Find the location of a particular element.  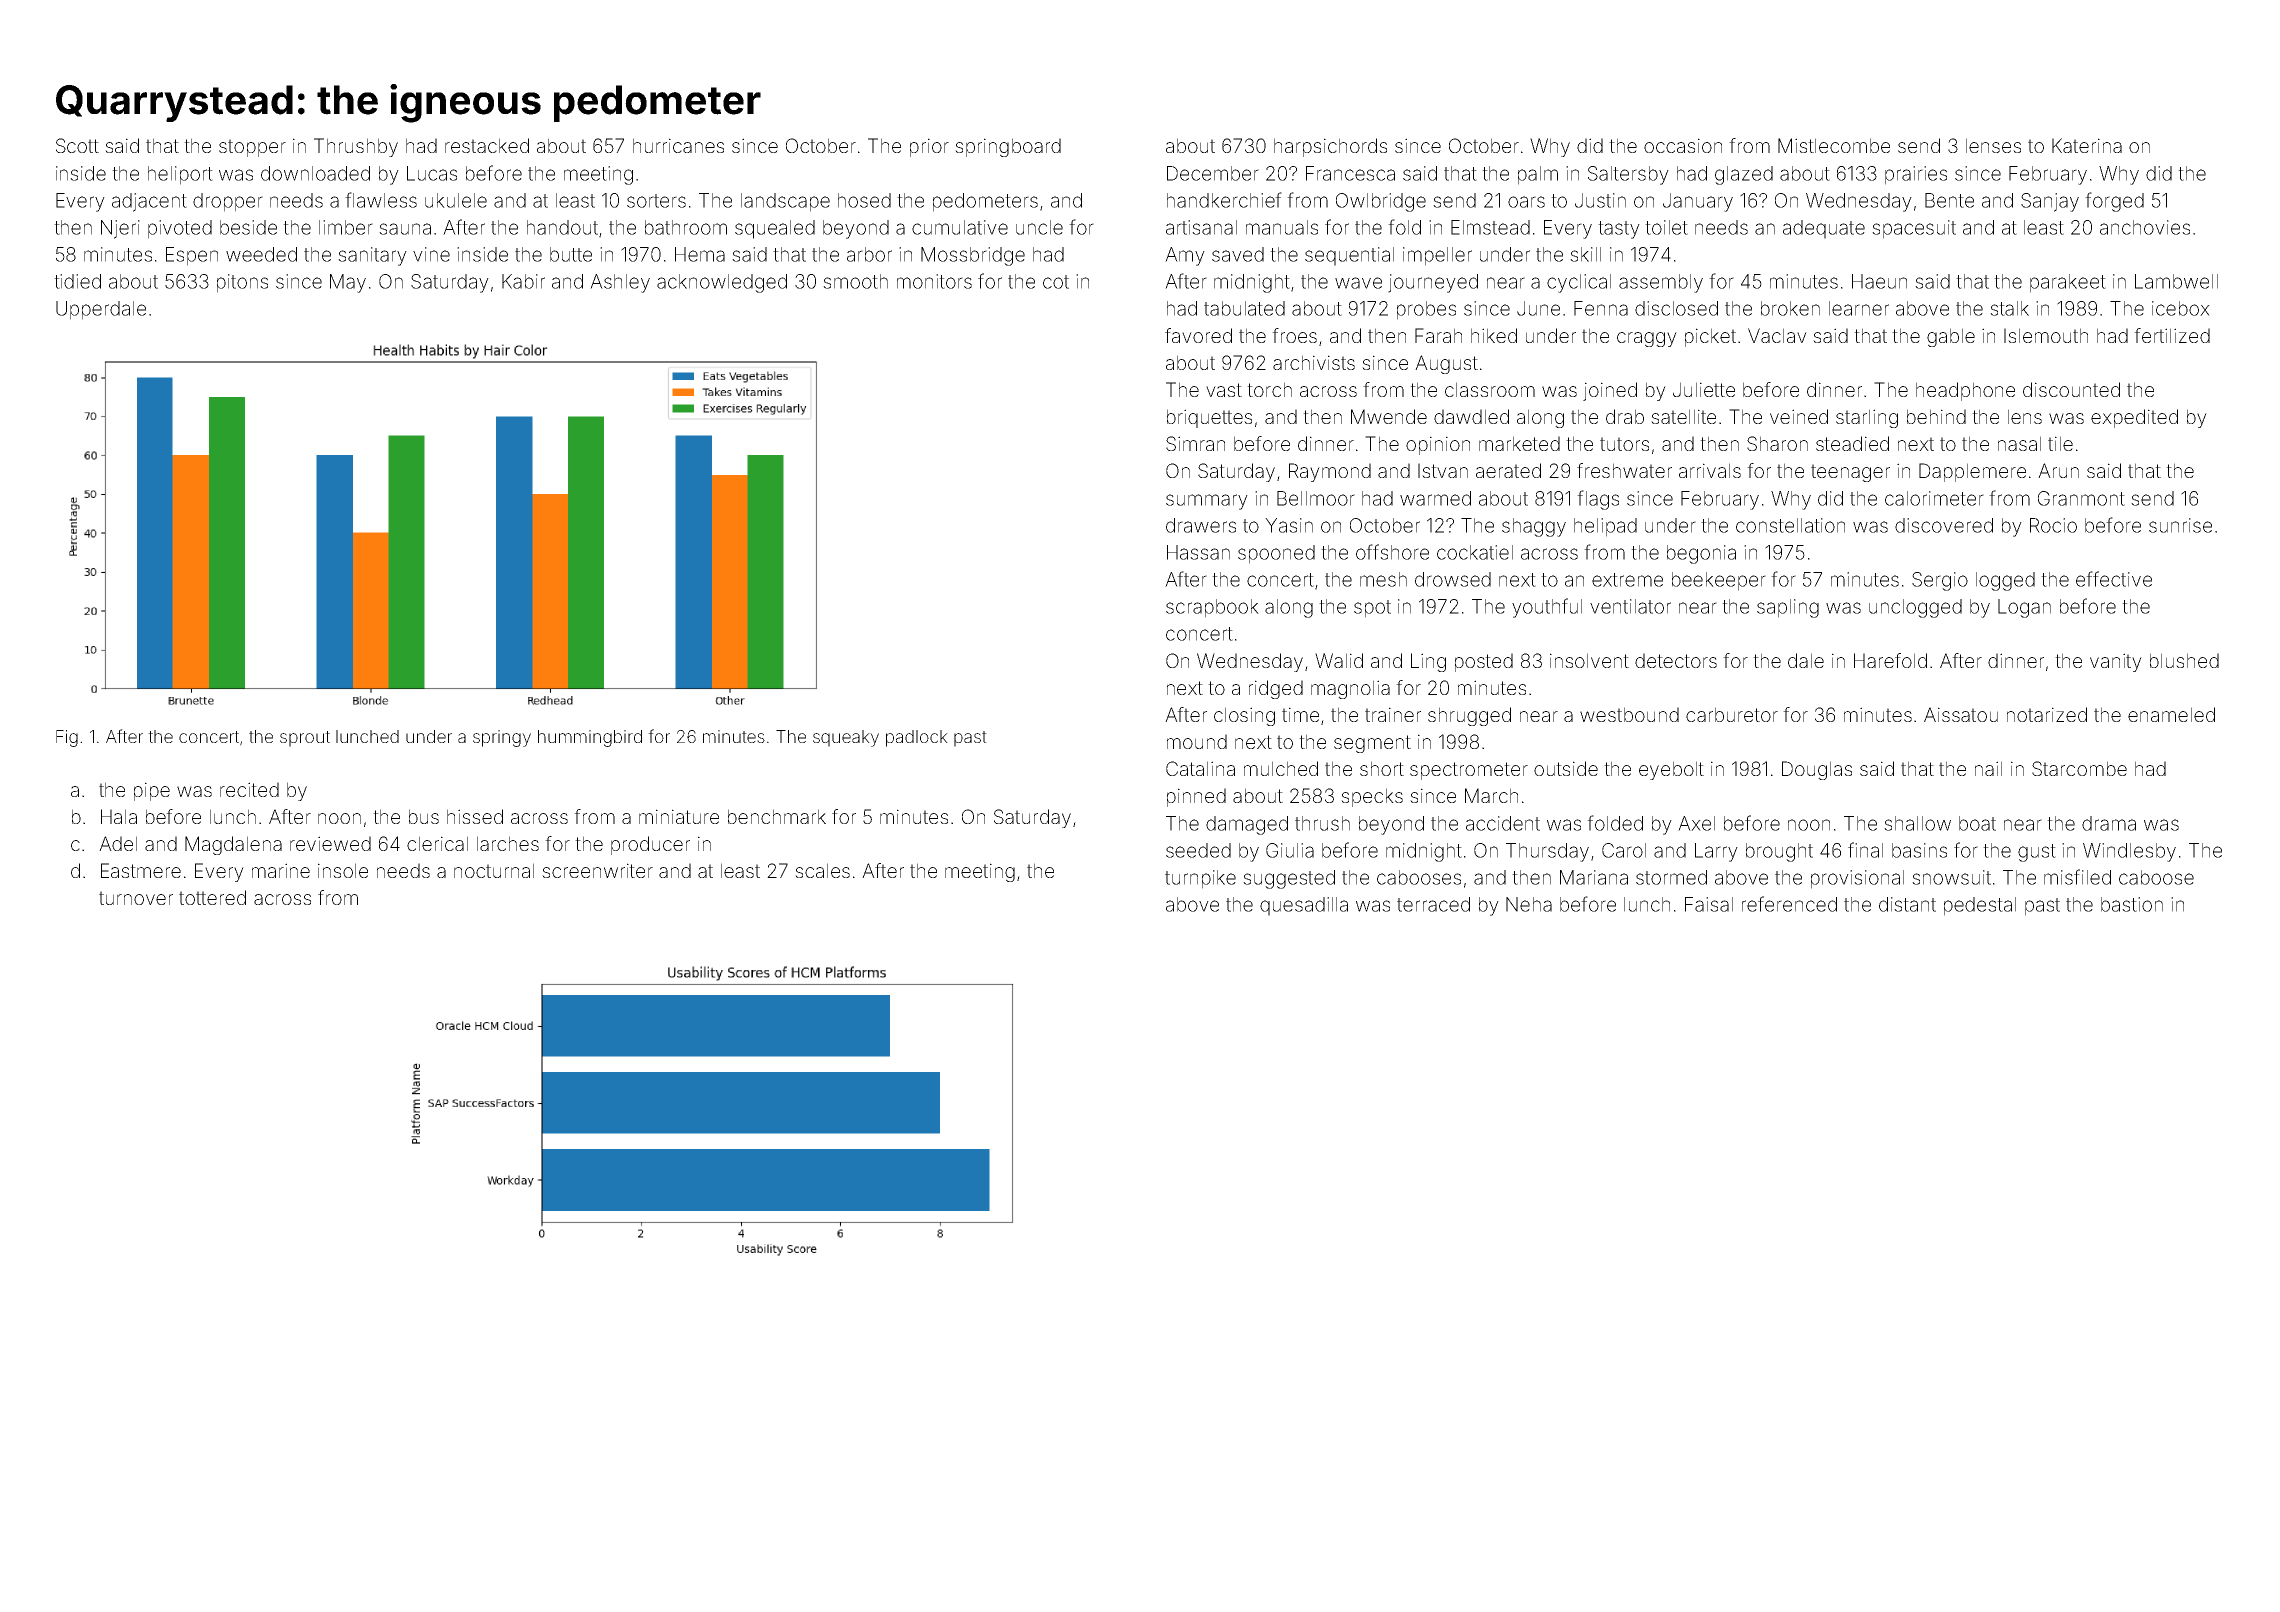

Arun is located at coordinates (2058, 470).
